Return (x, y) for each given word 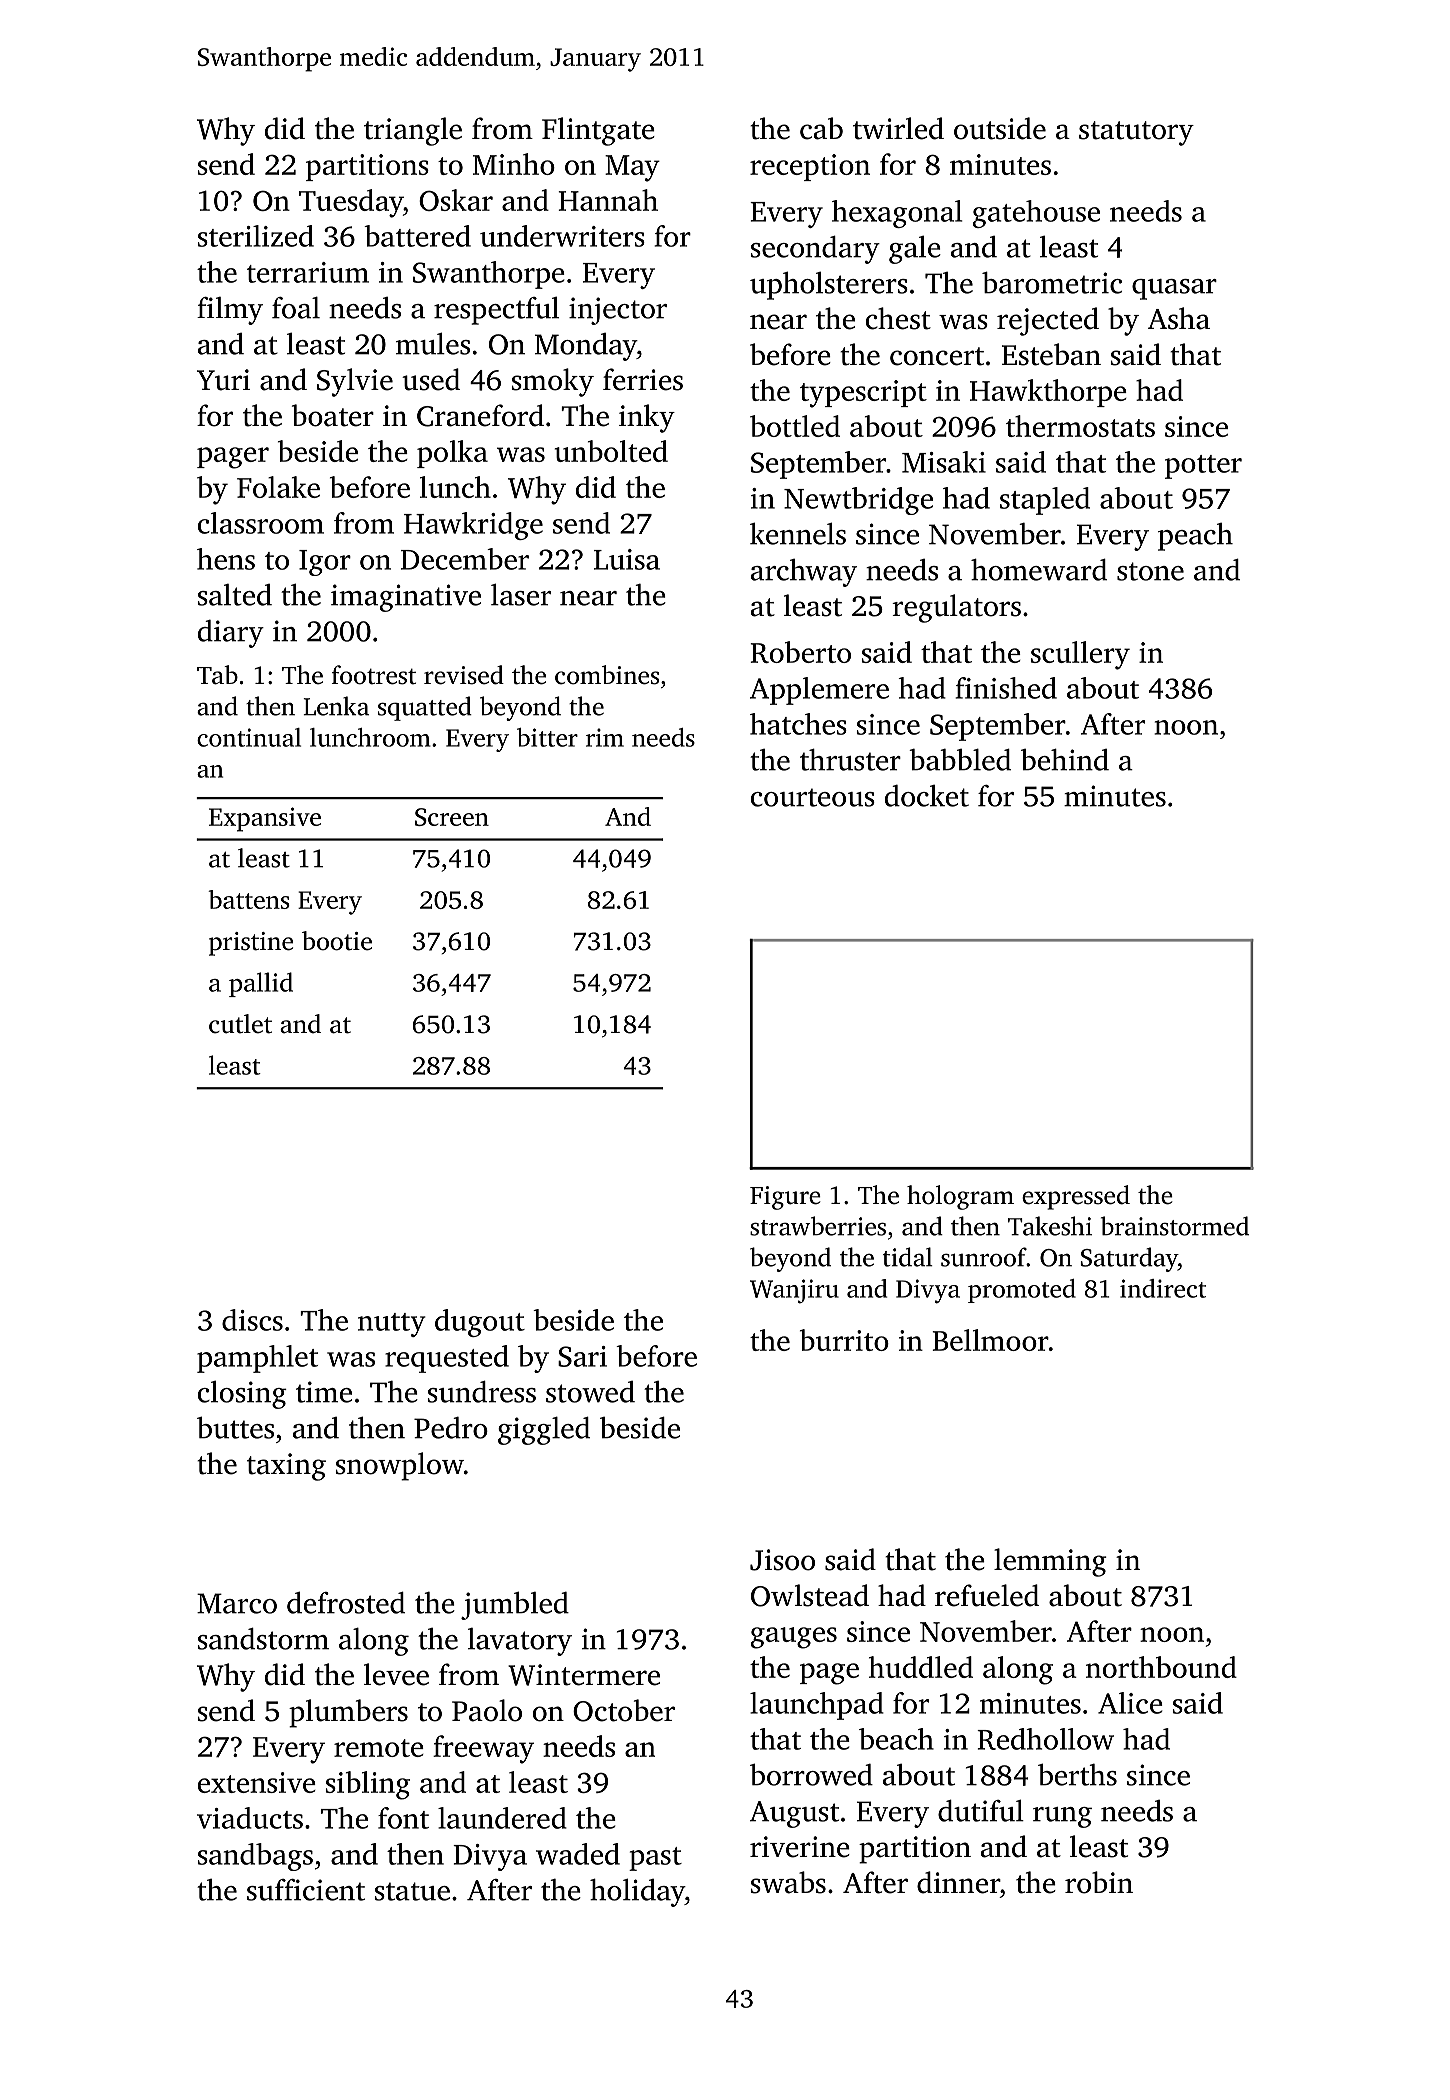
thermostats (1080, 426)
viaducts (250, 1818)
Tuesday (351, 203)
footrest (373, 675)
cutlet (240, 1024)
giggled (544, 1431)
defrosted (346, 1602)
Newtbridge (858, 501)
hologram (960, 1197)
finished (1006, 688)
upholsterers (829, 285)
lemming (1050, 1562)
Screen (452, 817)
